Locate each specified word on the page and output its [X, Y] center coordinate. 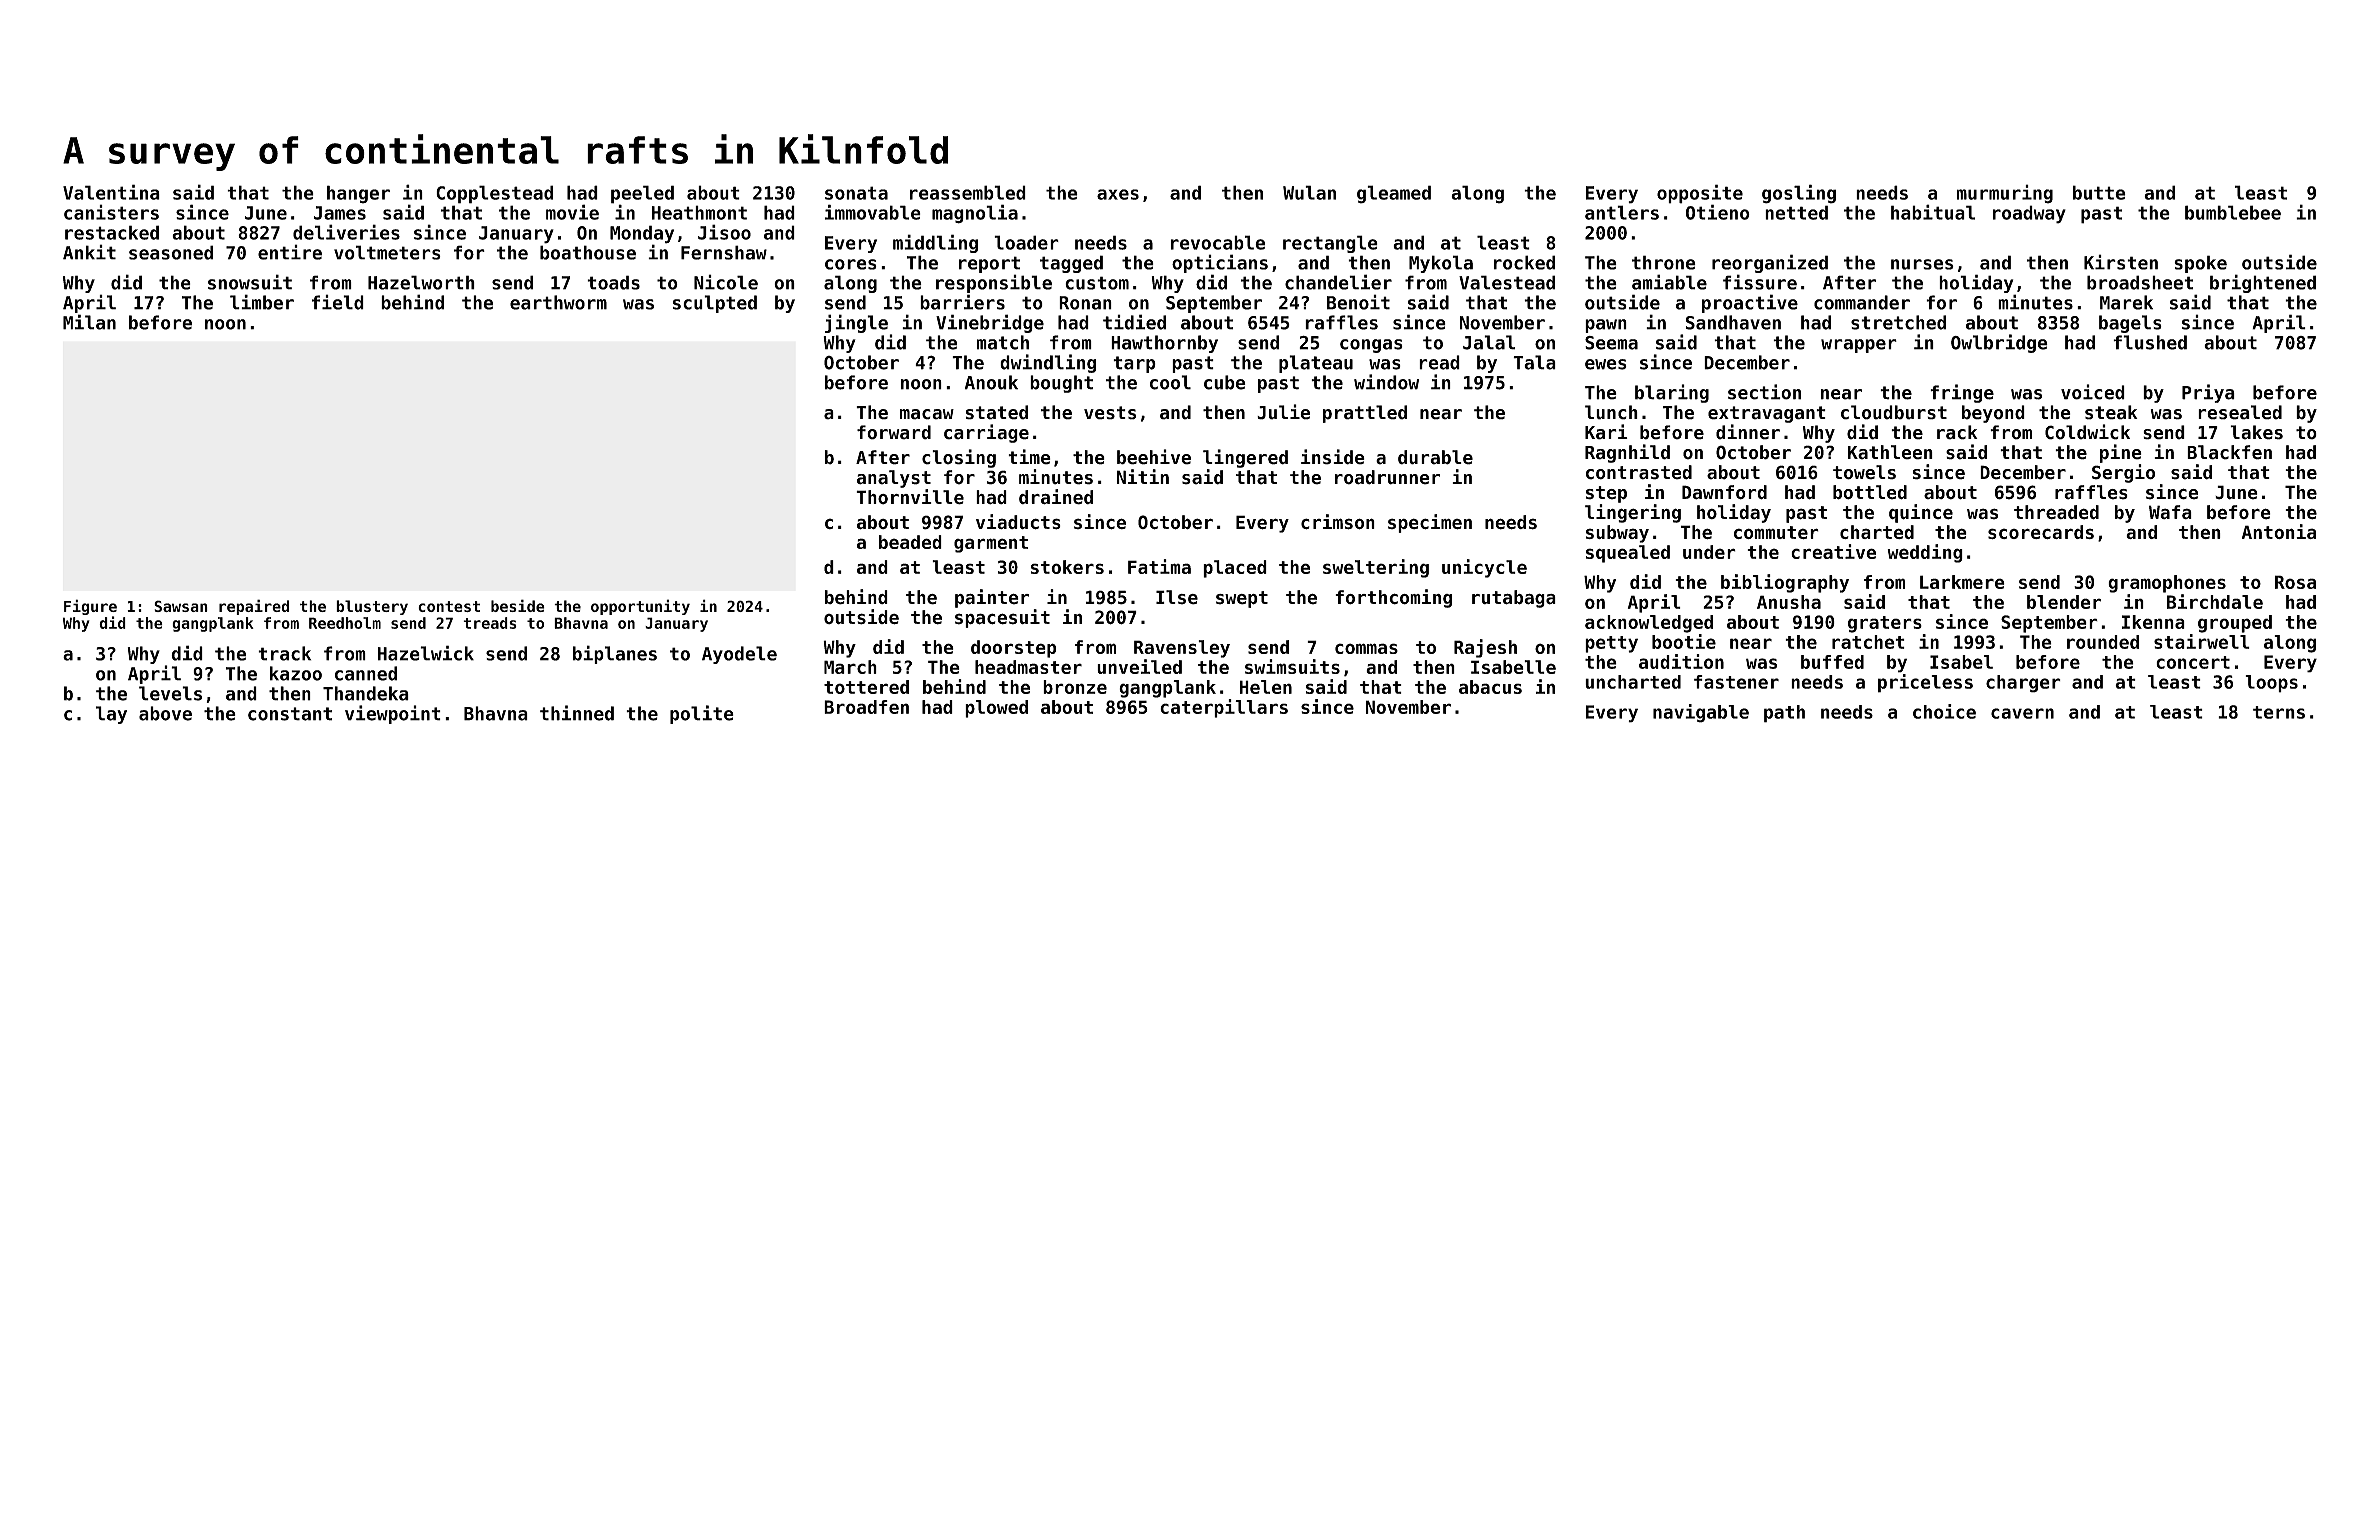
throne [1664, 262]
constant [290, 714]
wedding [1925, 553]
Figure [90, 607]
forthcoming [1393, 598]
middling [935, 243]
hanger [358, 194]
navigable [1701, 713]
